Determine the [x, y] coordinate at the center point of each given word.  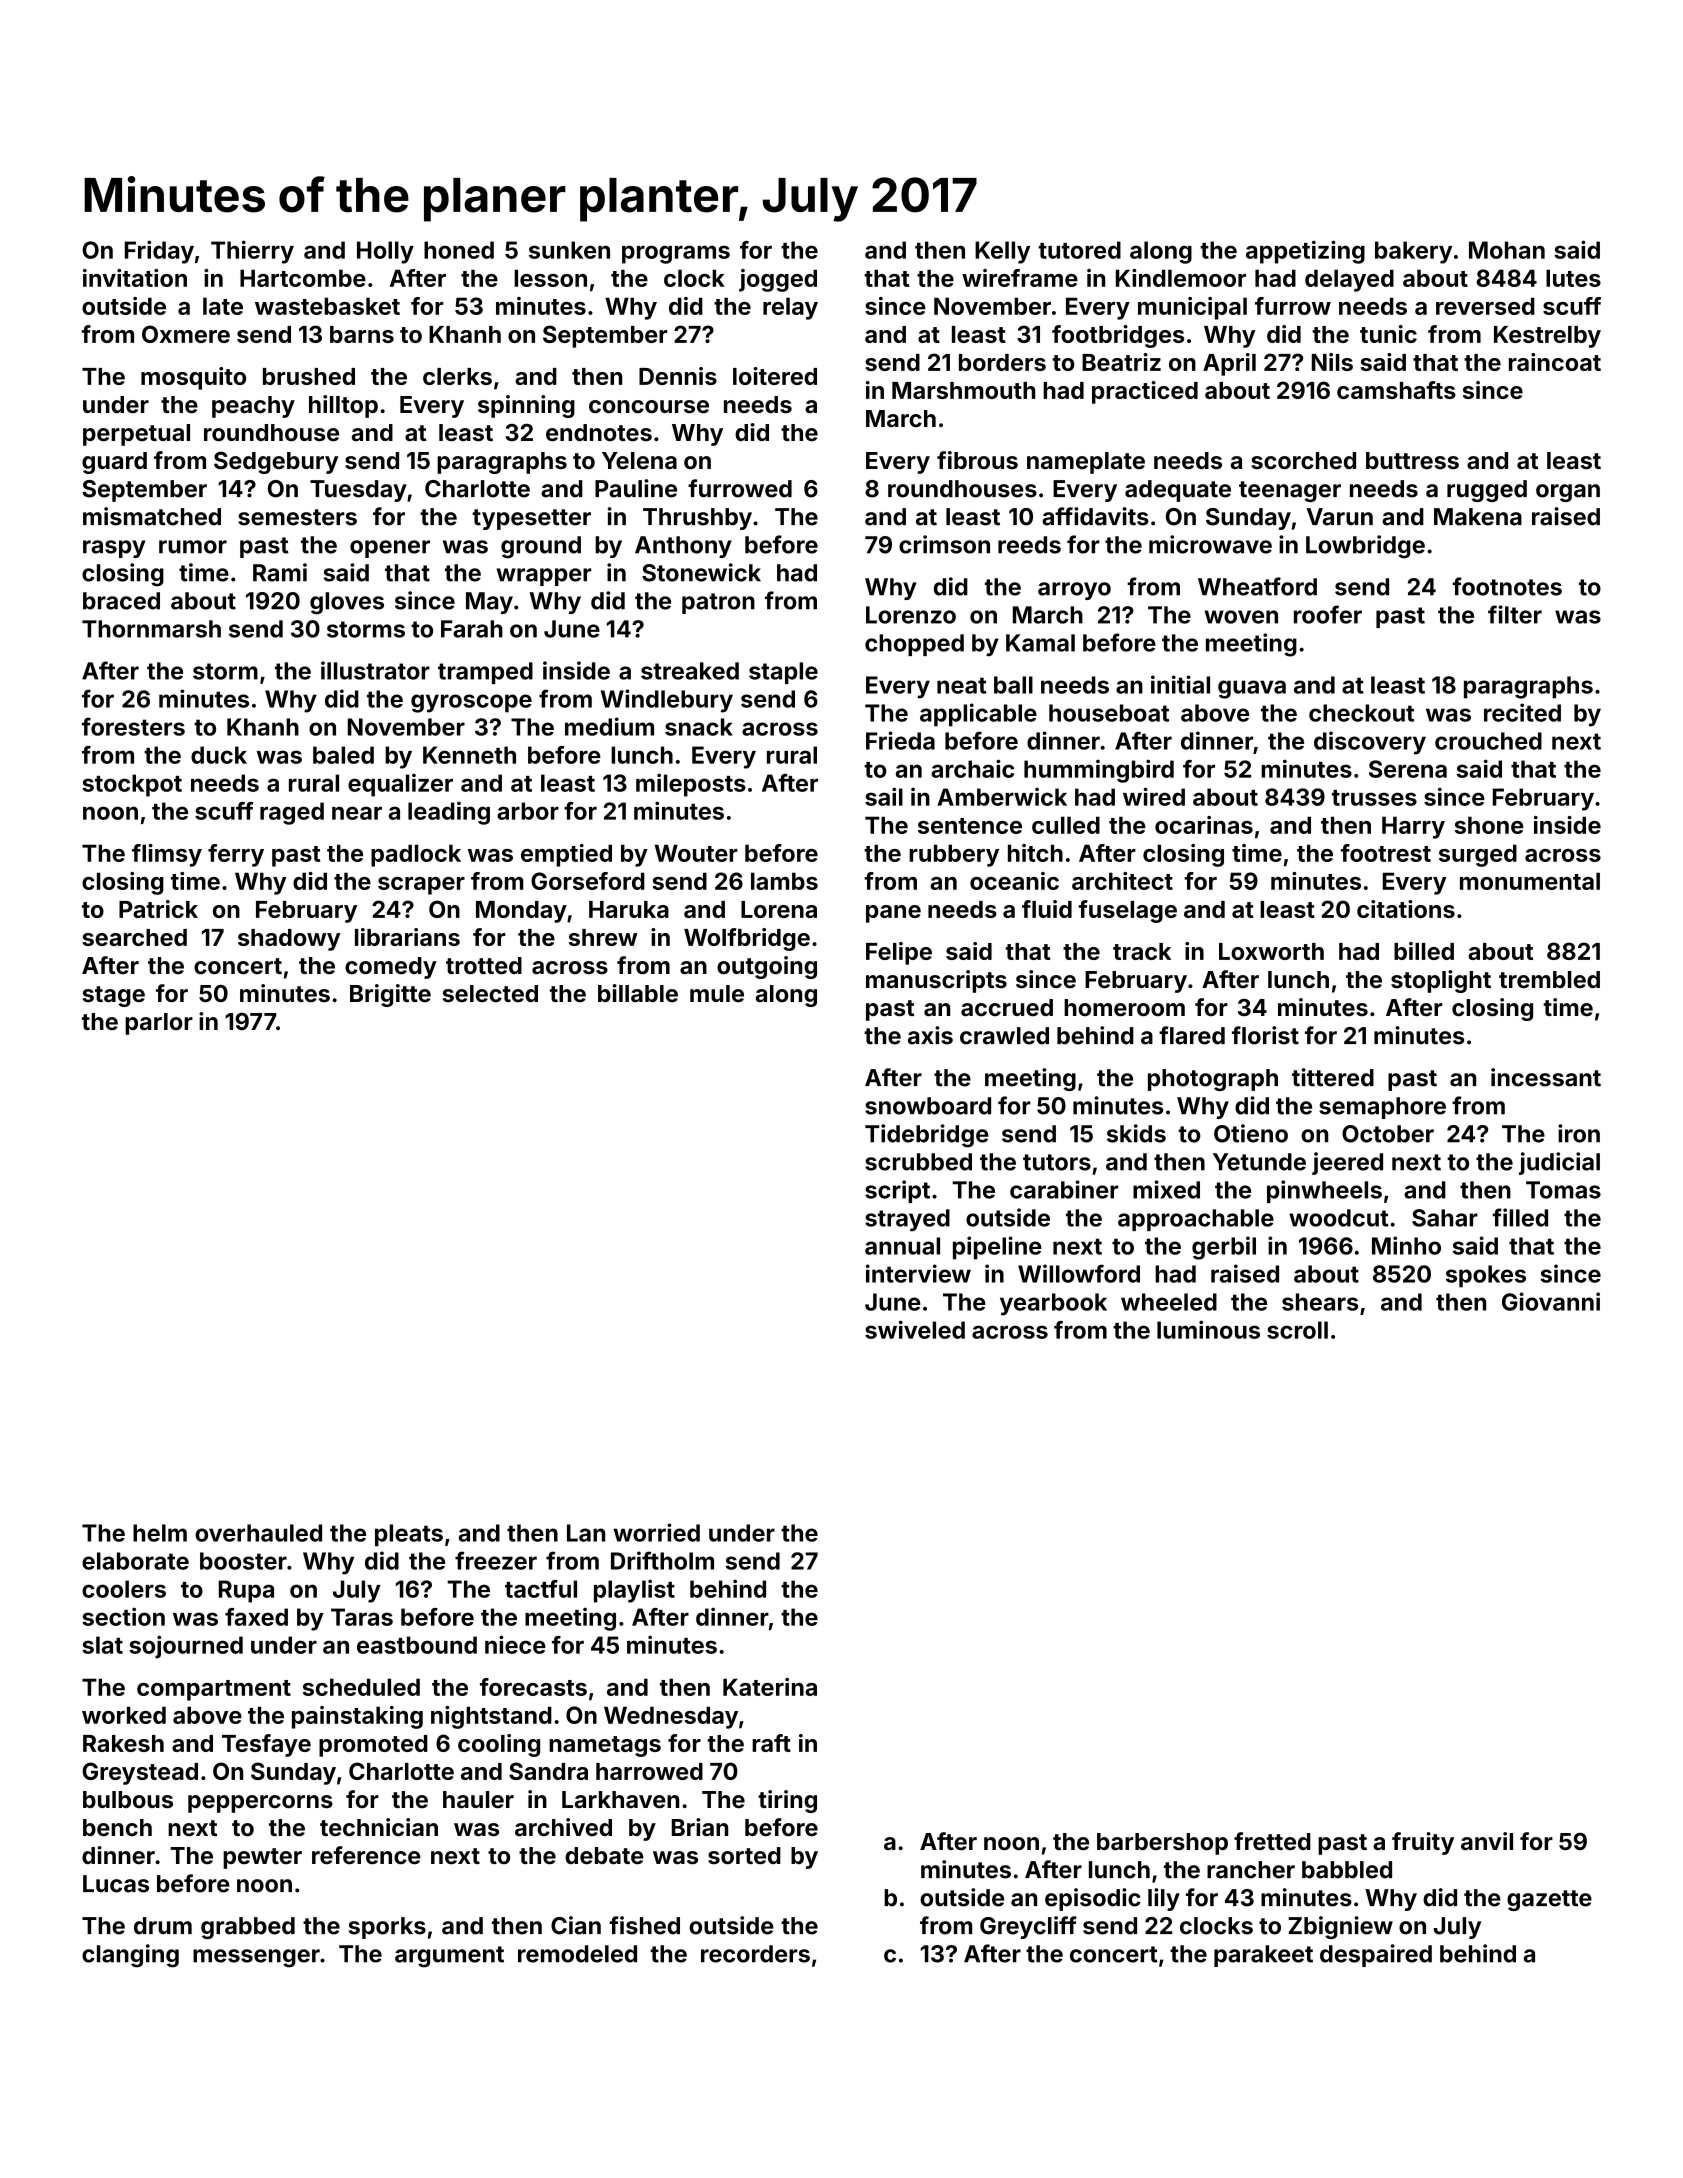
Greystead [140, 1773]
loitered [775, 376]
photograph [1213, 1080]
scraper [421, 886]
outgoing [767, 967]
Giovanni [1551, 1301]
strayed [907, 1220]
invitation [135, 278]
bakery [1413, 252]
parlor [159, 1024]
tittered [1333, 1077]
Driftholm [662, 1560]
